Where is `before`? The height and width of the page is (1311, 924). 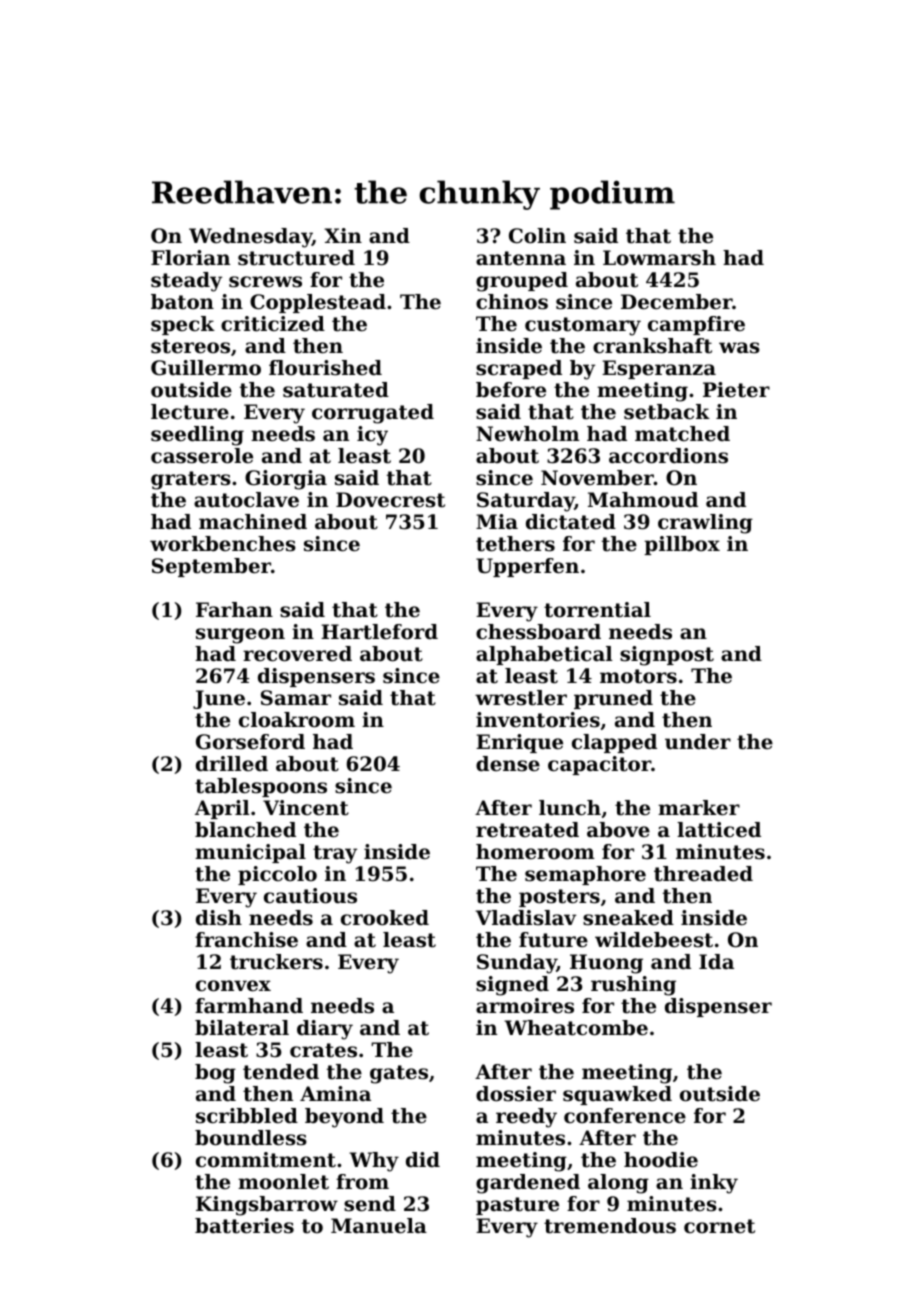
before is located at coordinates (511, 390).
